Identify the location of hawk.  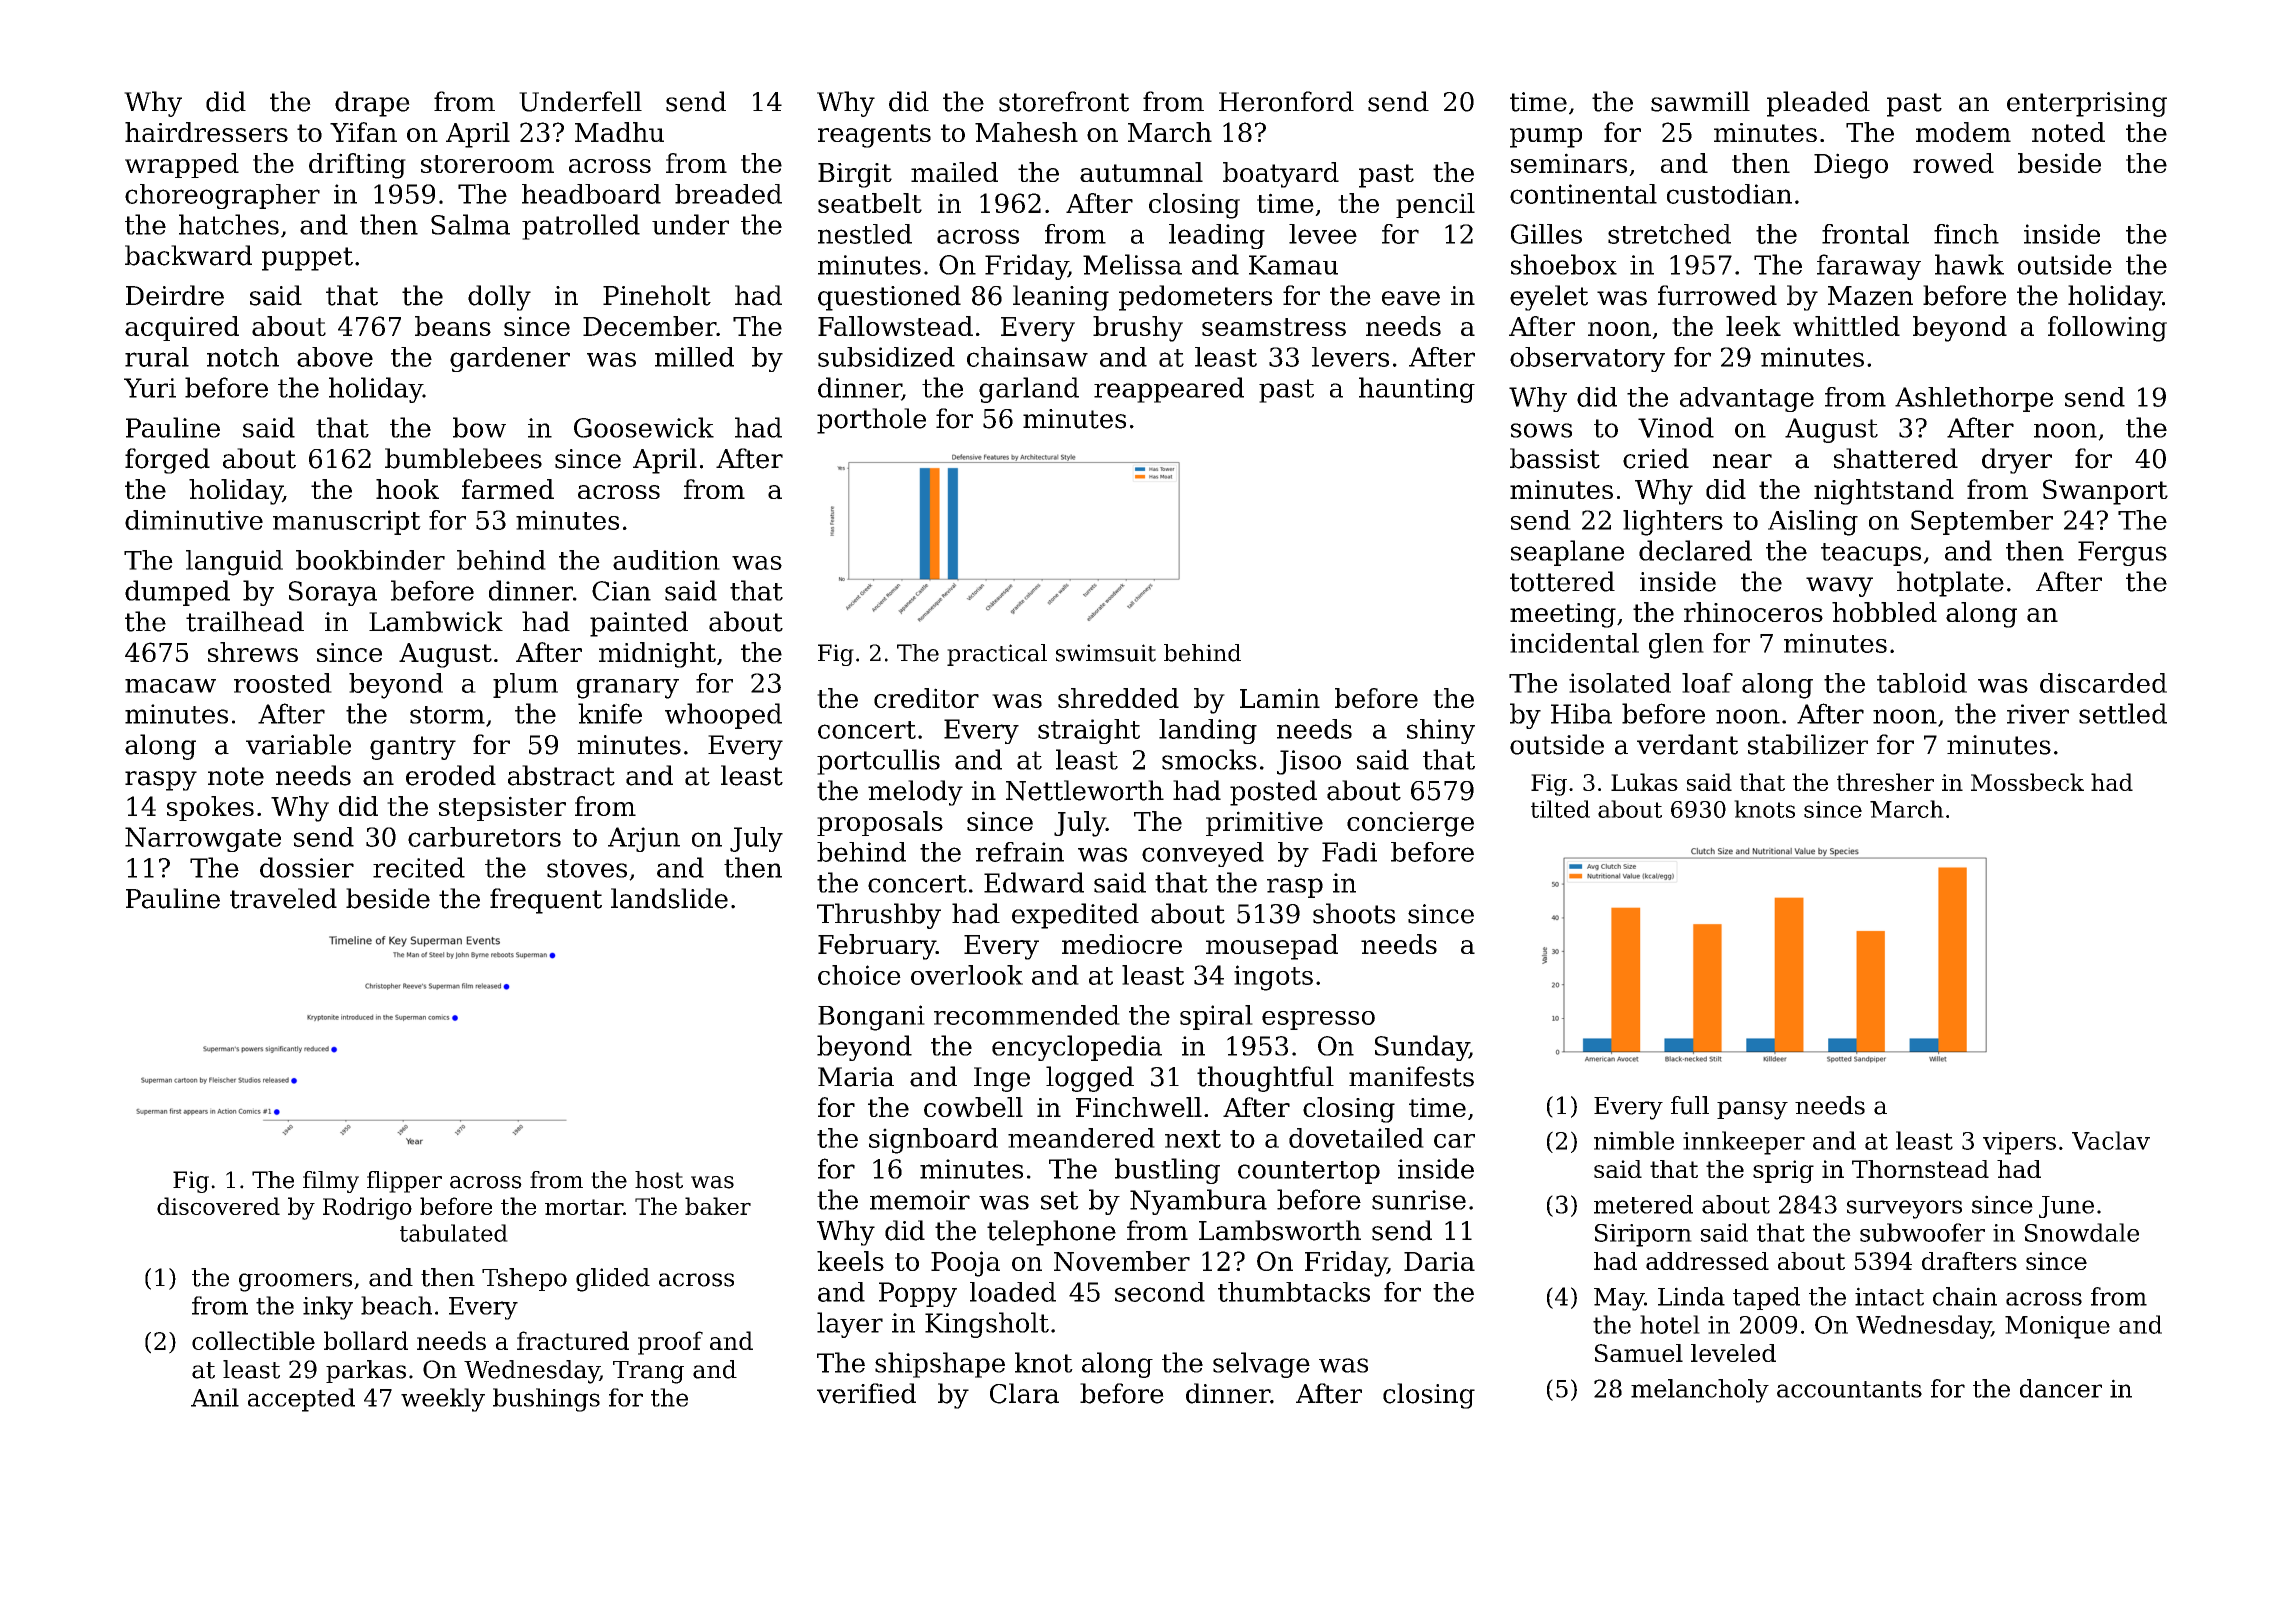
(1969, 264).
